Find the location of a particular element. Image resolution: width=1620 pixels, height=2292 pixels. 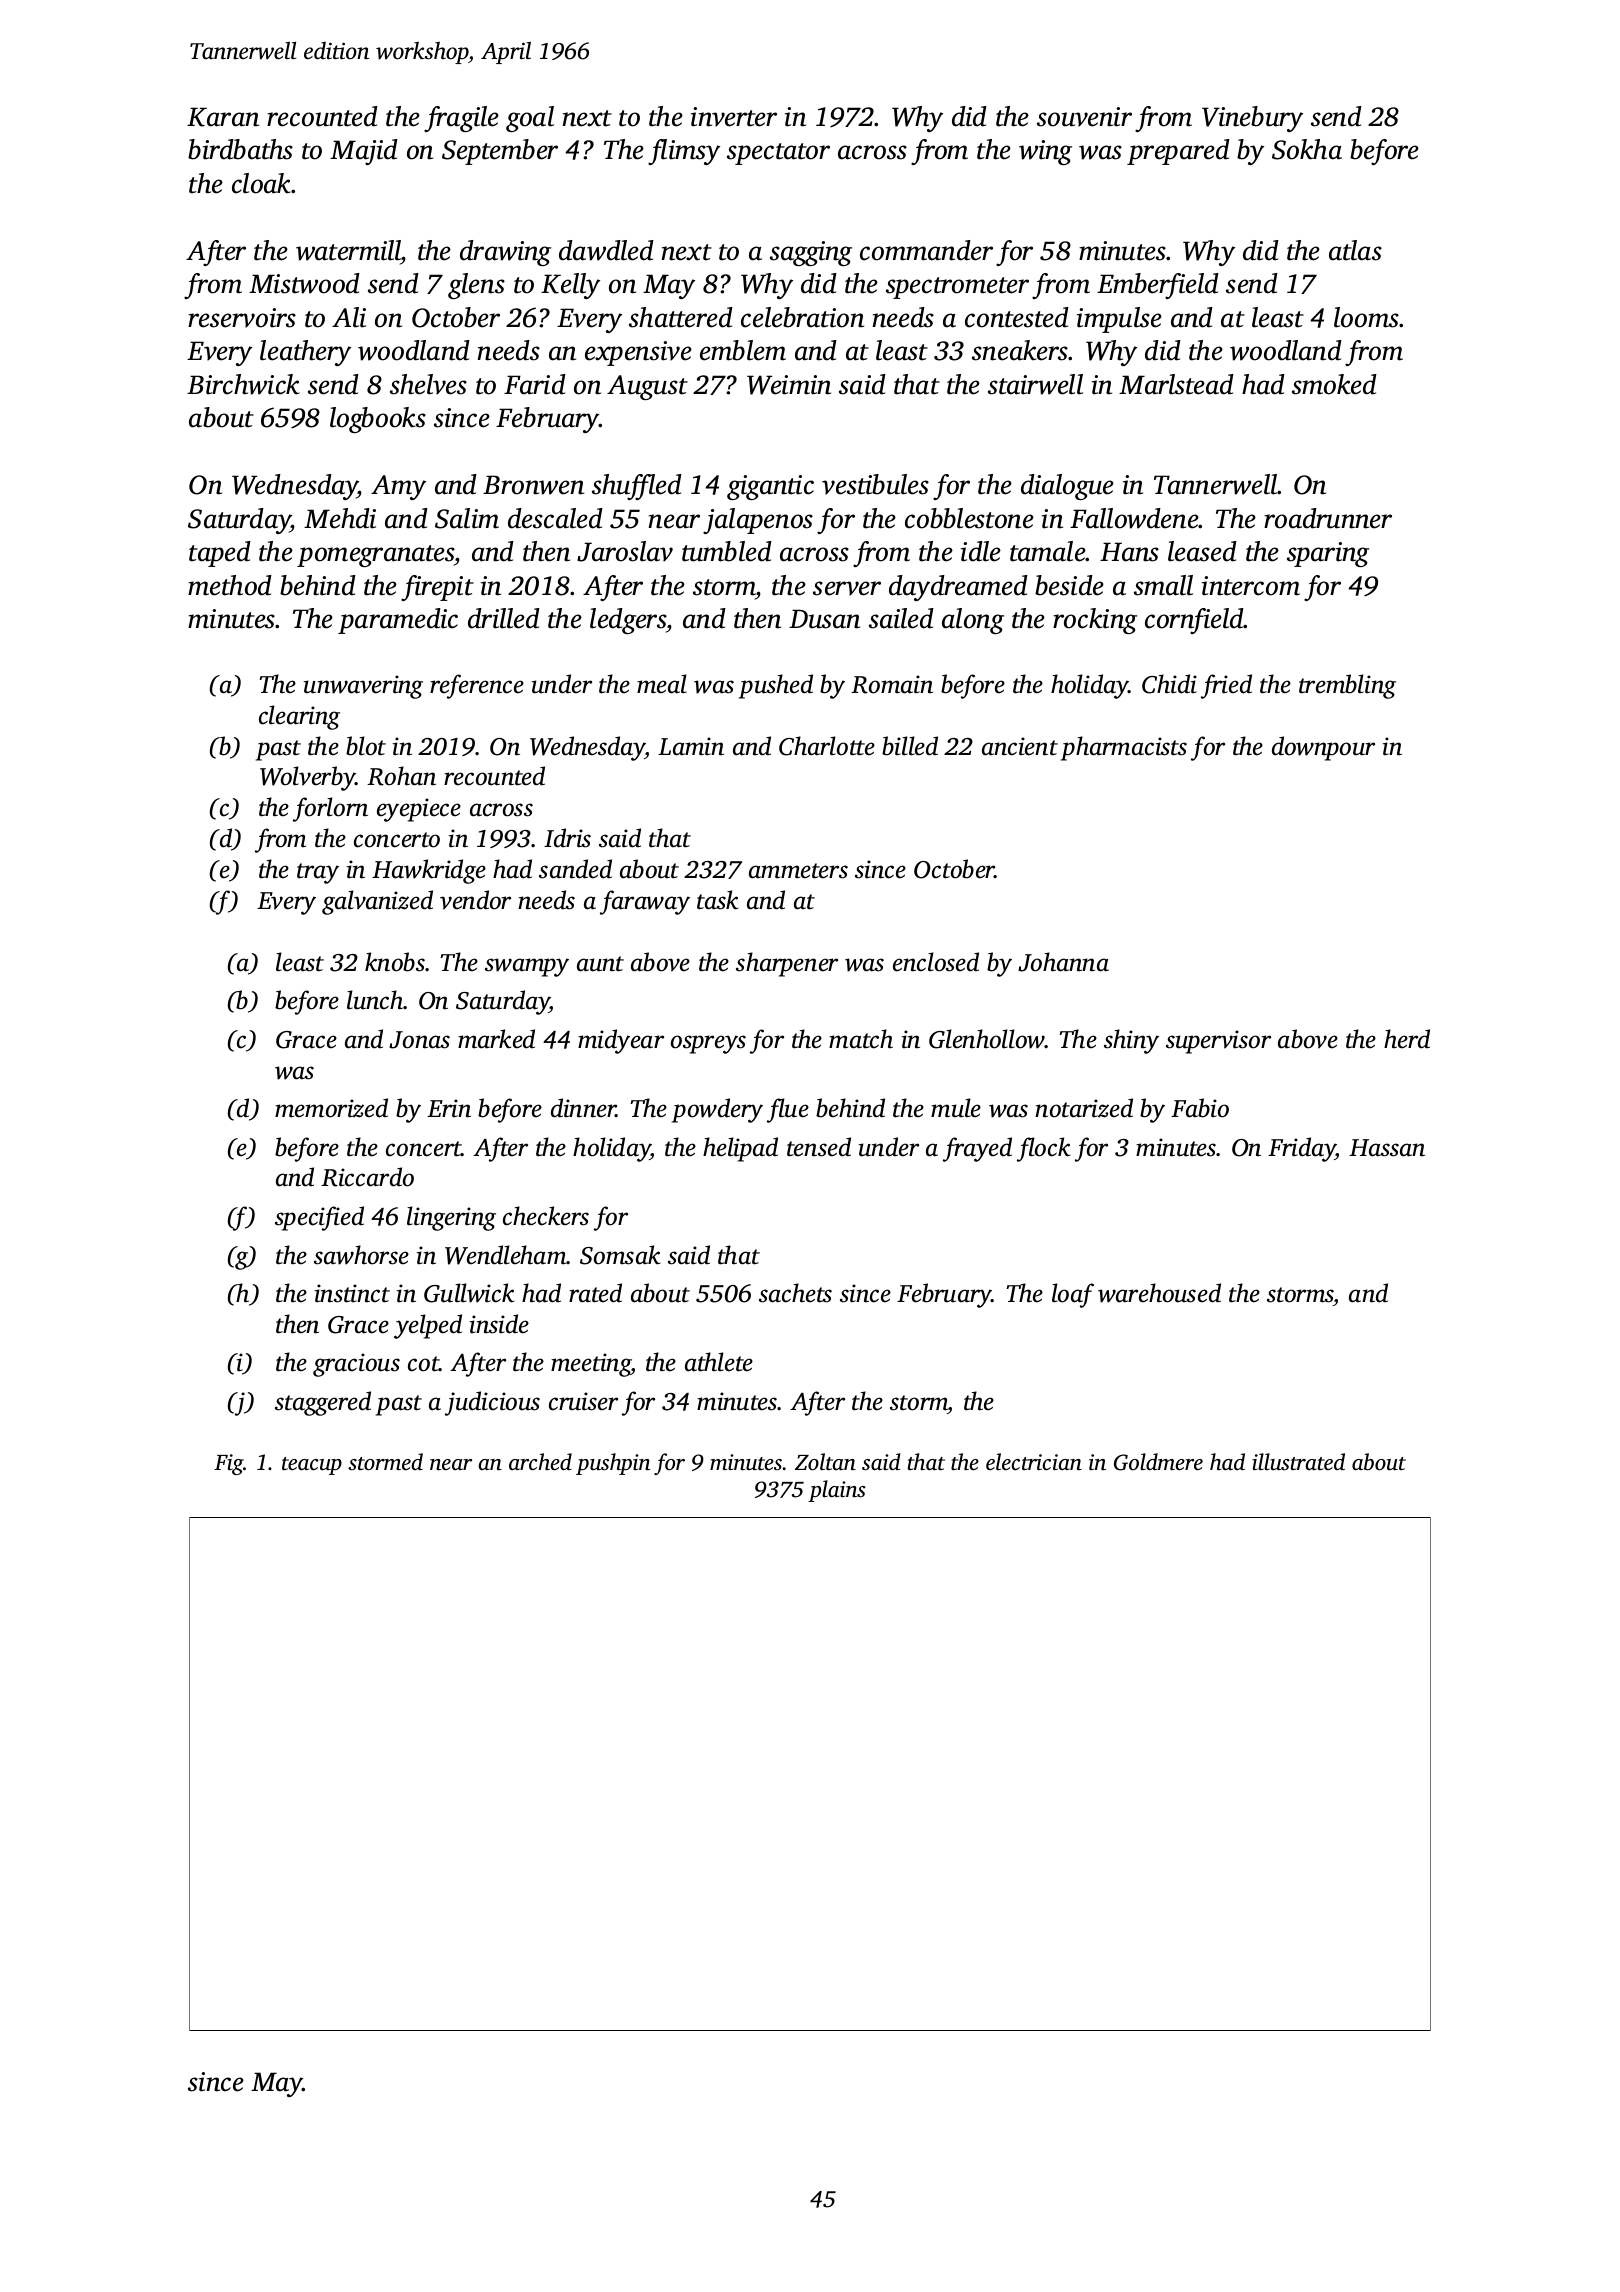

plains is located at coordinates (837, 1491).
